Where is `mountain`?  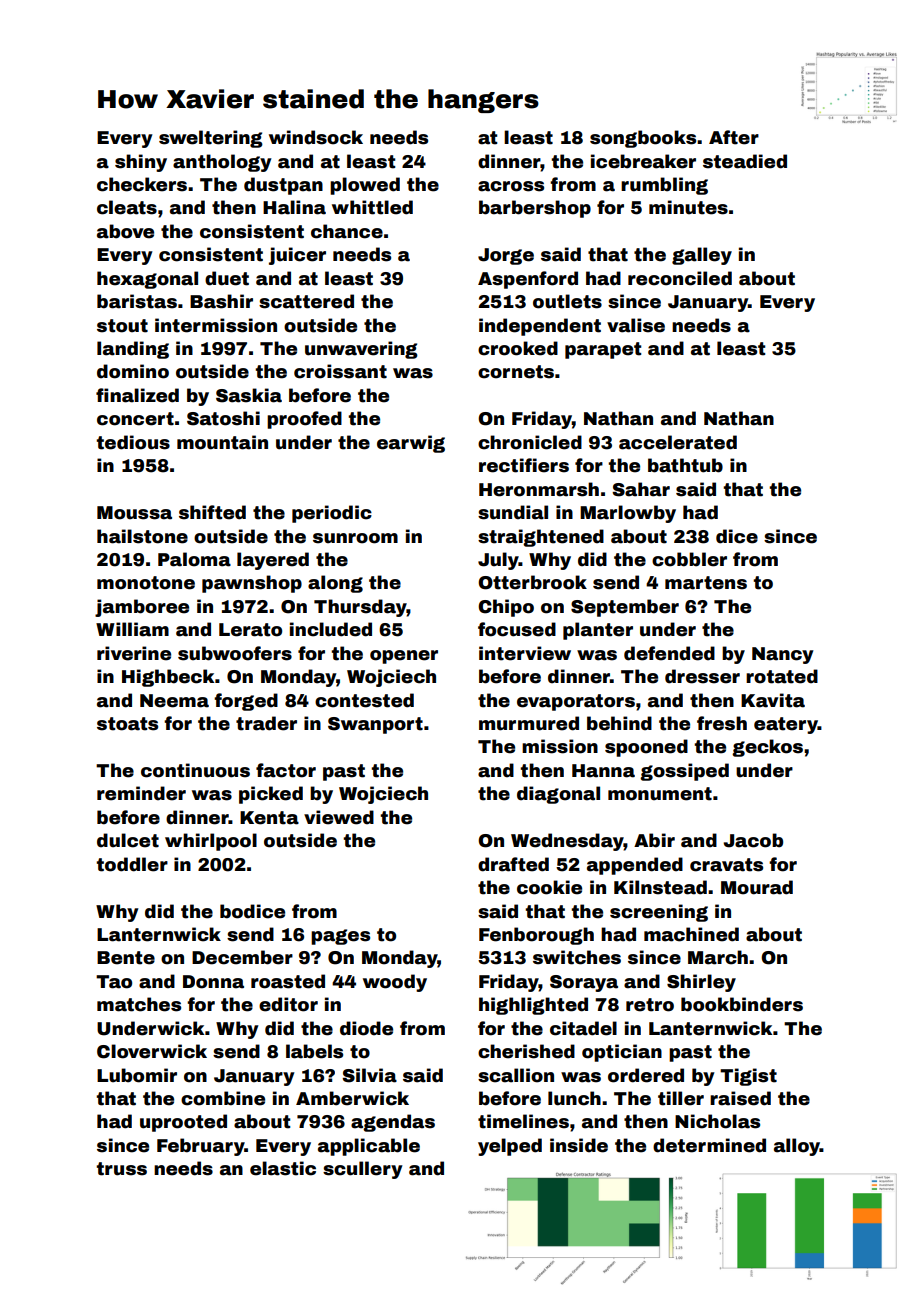
mountain is located at coordinates (222, 442).
